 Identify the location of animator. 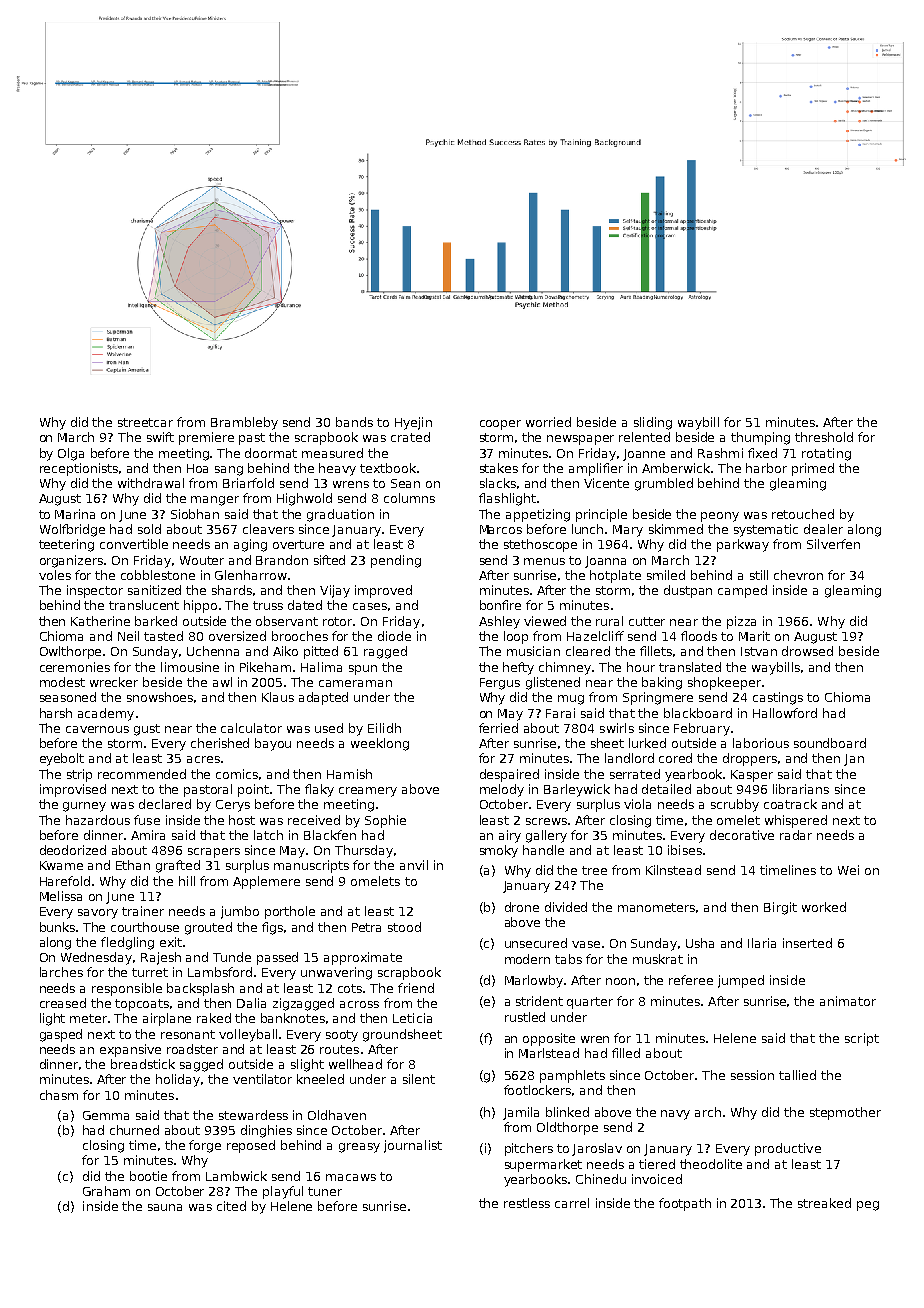
(848, 1001).
